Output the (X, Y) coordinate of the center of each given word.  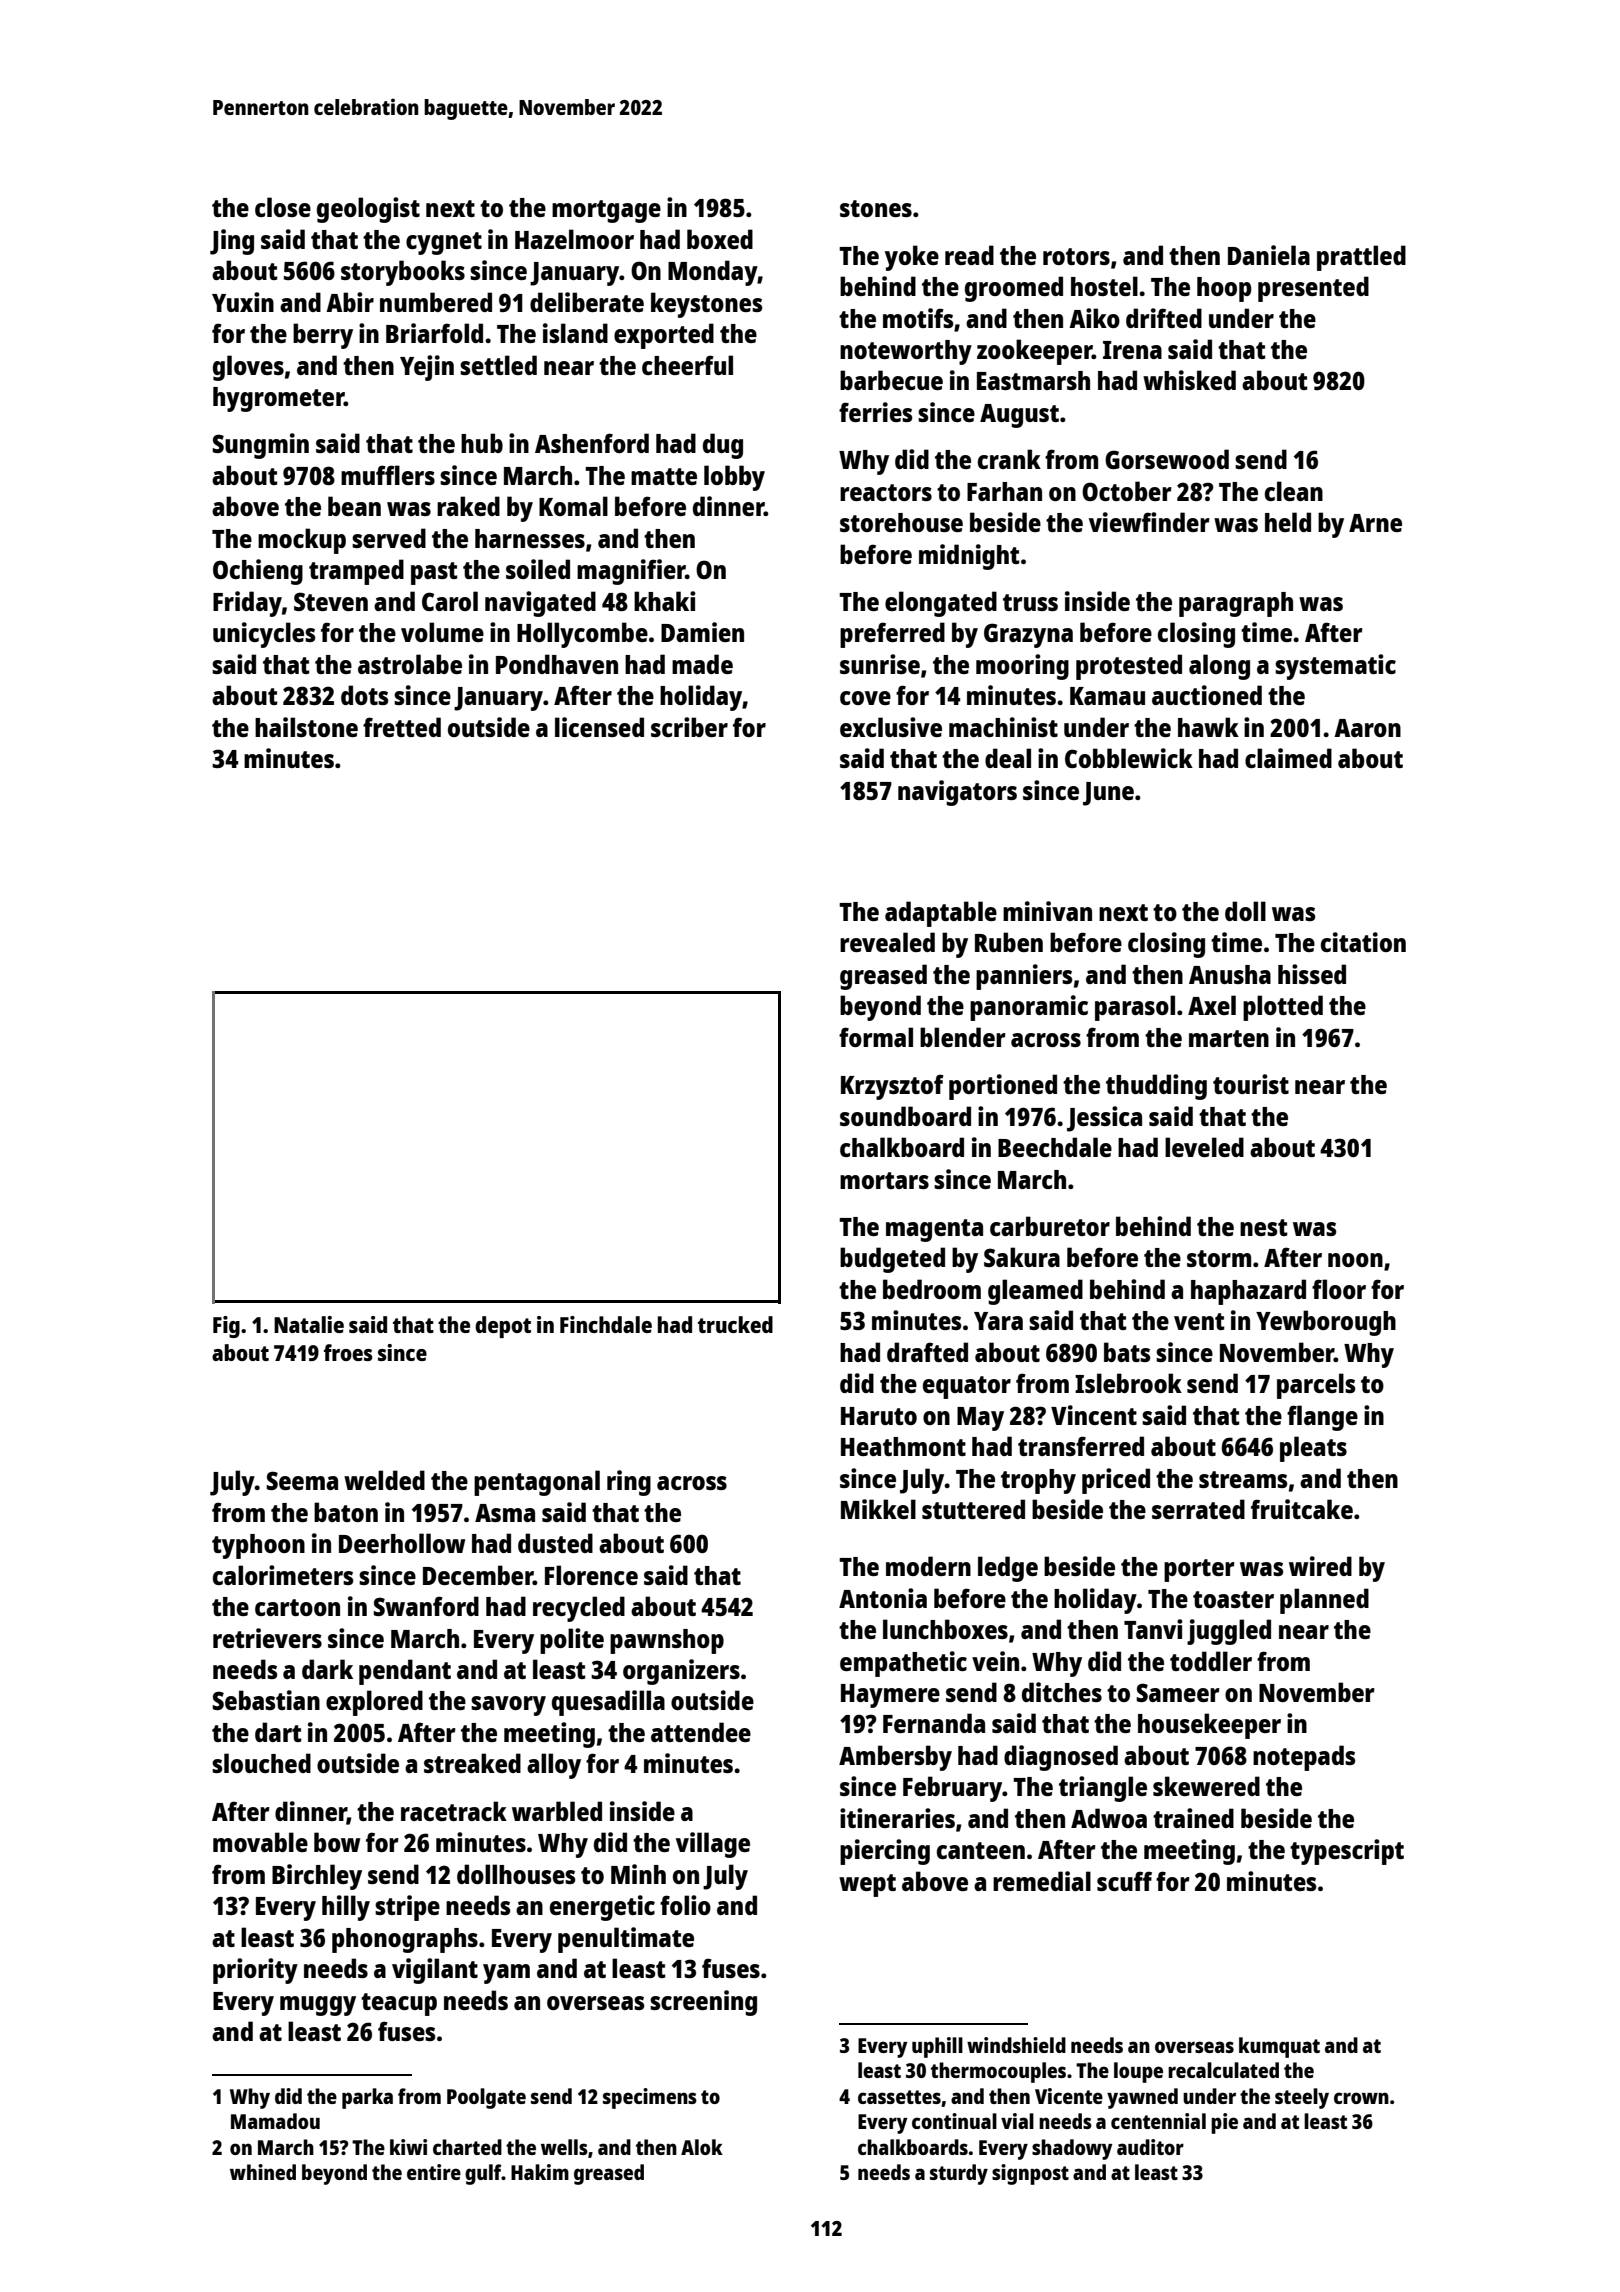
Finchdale (606, 1324)
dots (364, 695)
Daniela (1269, 255)
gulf (483, 2174)
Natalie (309, 1324)
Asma (505, 1513)
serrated (1198, 1509)
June (1108, 794)
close (283, 207)
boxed (720, 239)
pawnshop (667, 1641)
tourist (1251, 1084)
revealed (887, 942)
